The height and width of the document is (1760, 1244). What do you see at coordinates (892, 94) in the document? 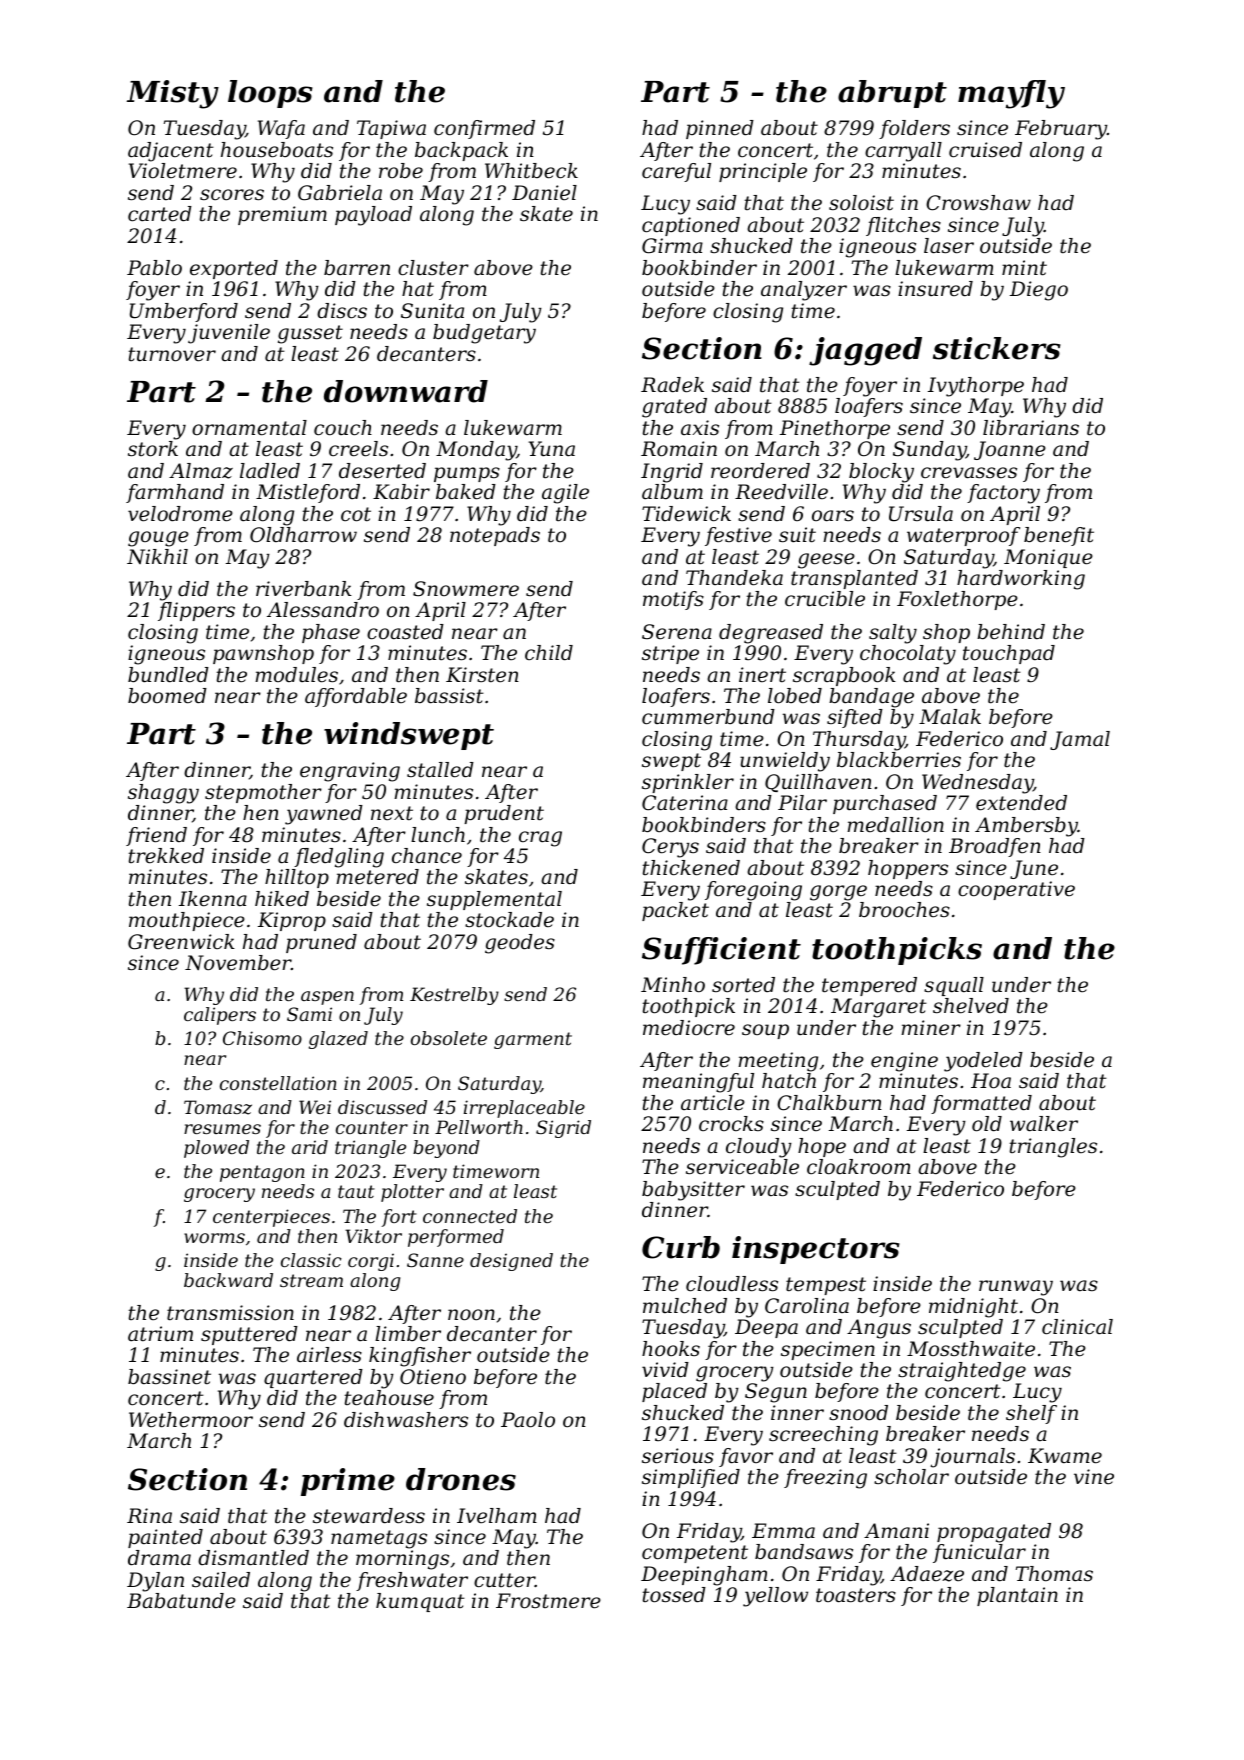
I see `abrupt` at bounding box center [892, 94].
